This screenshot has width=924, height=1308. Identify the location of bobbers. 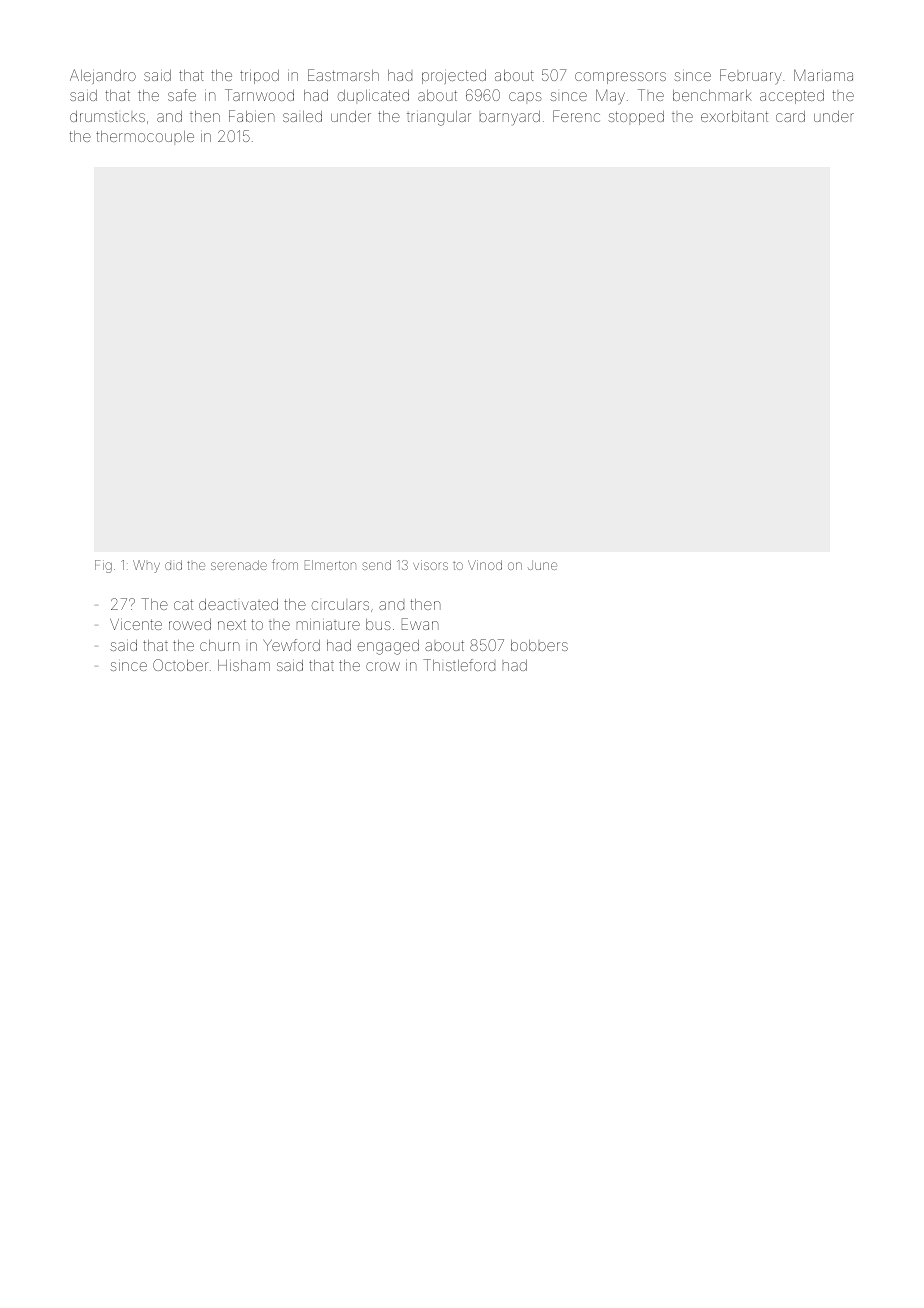
(539, 645).
